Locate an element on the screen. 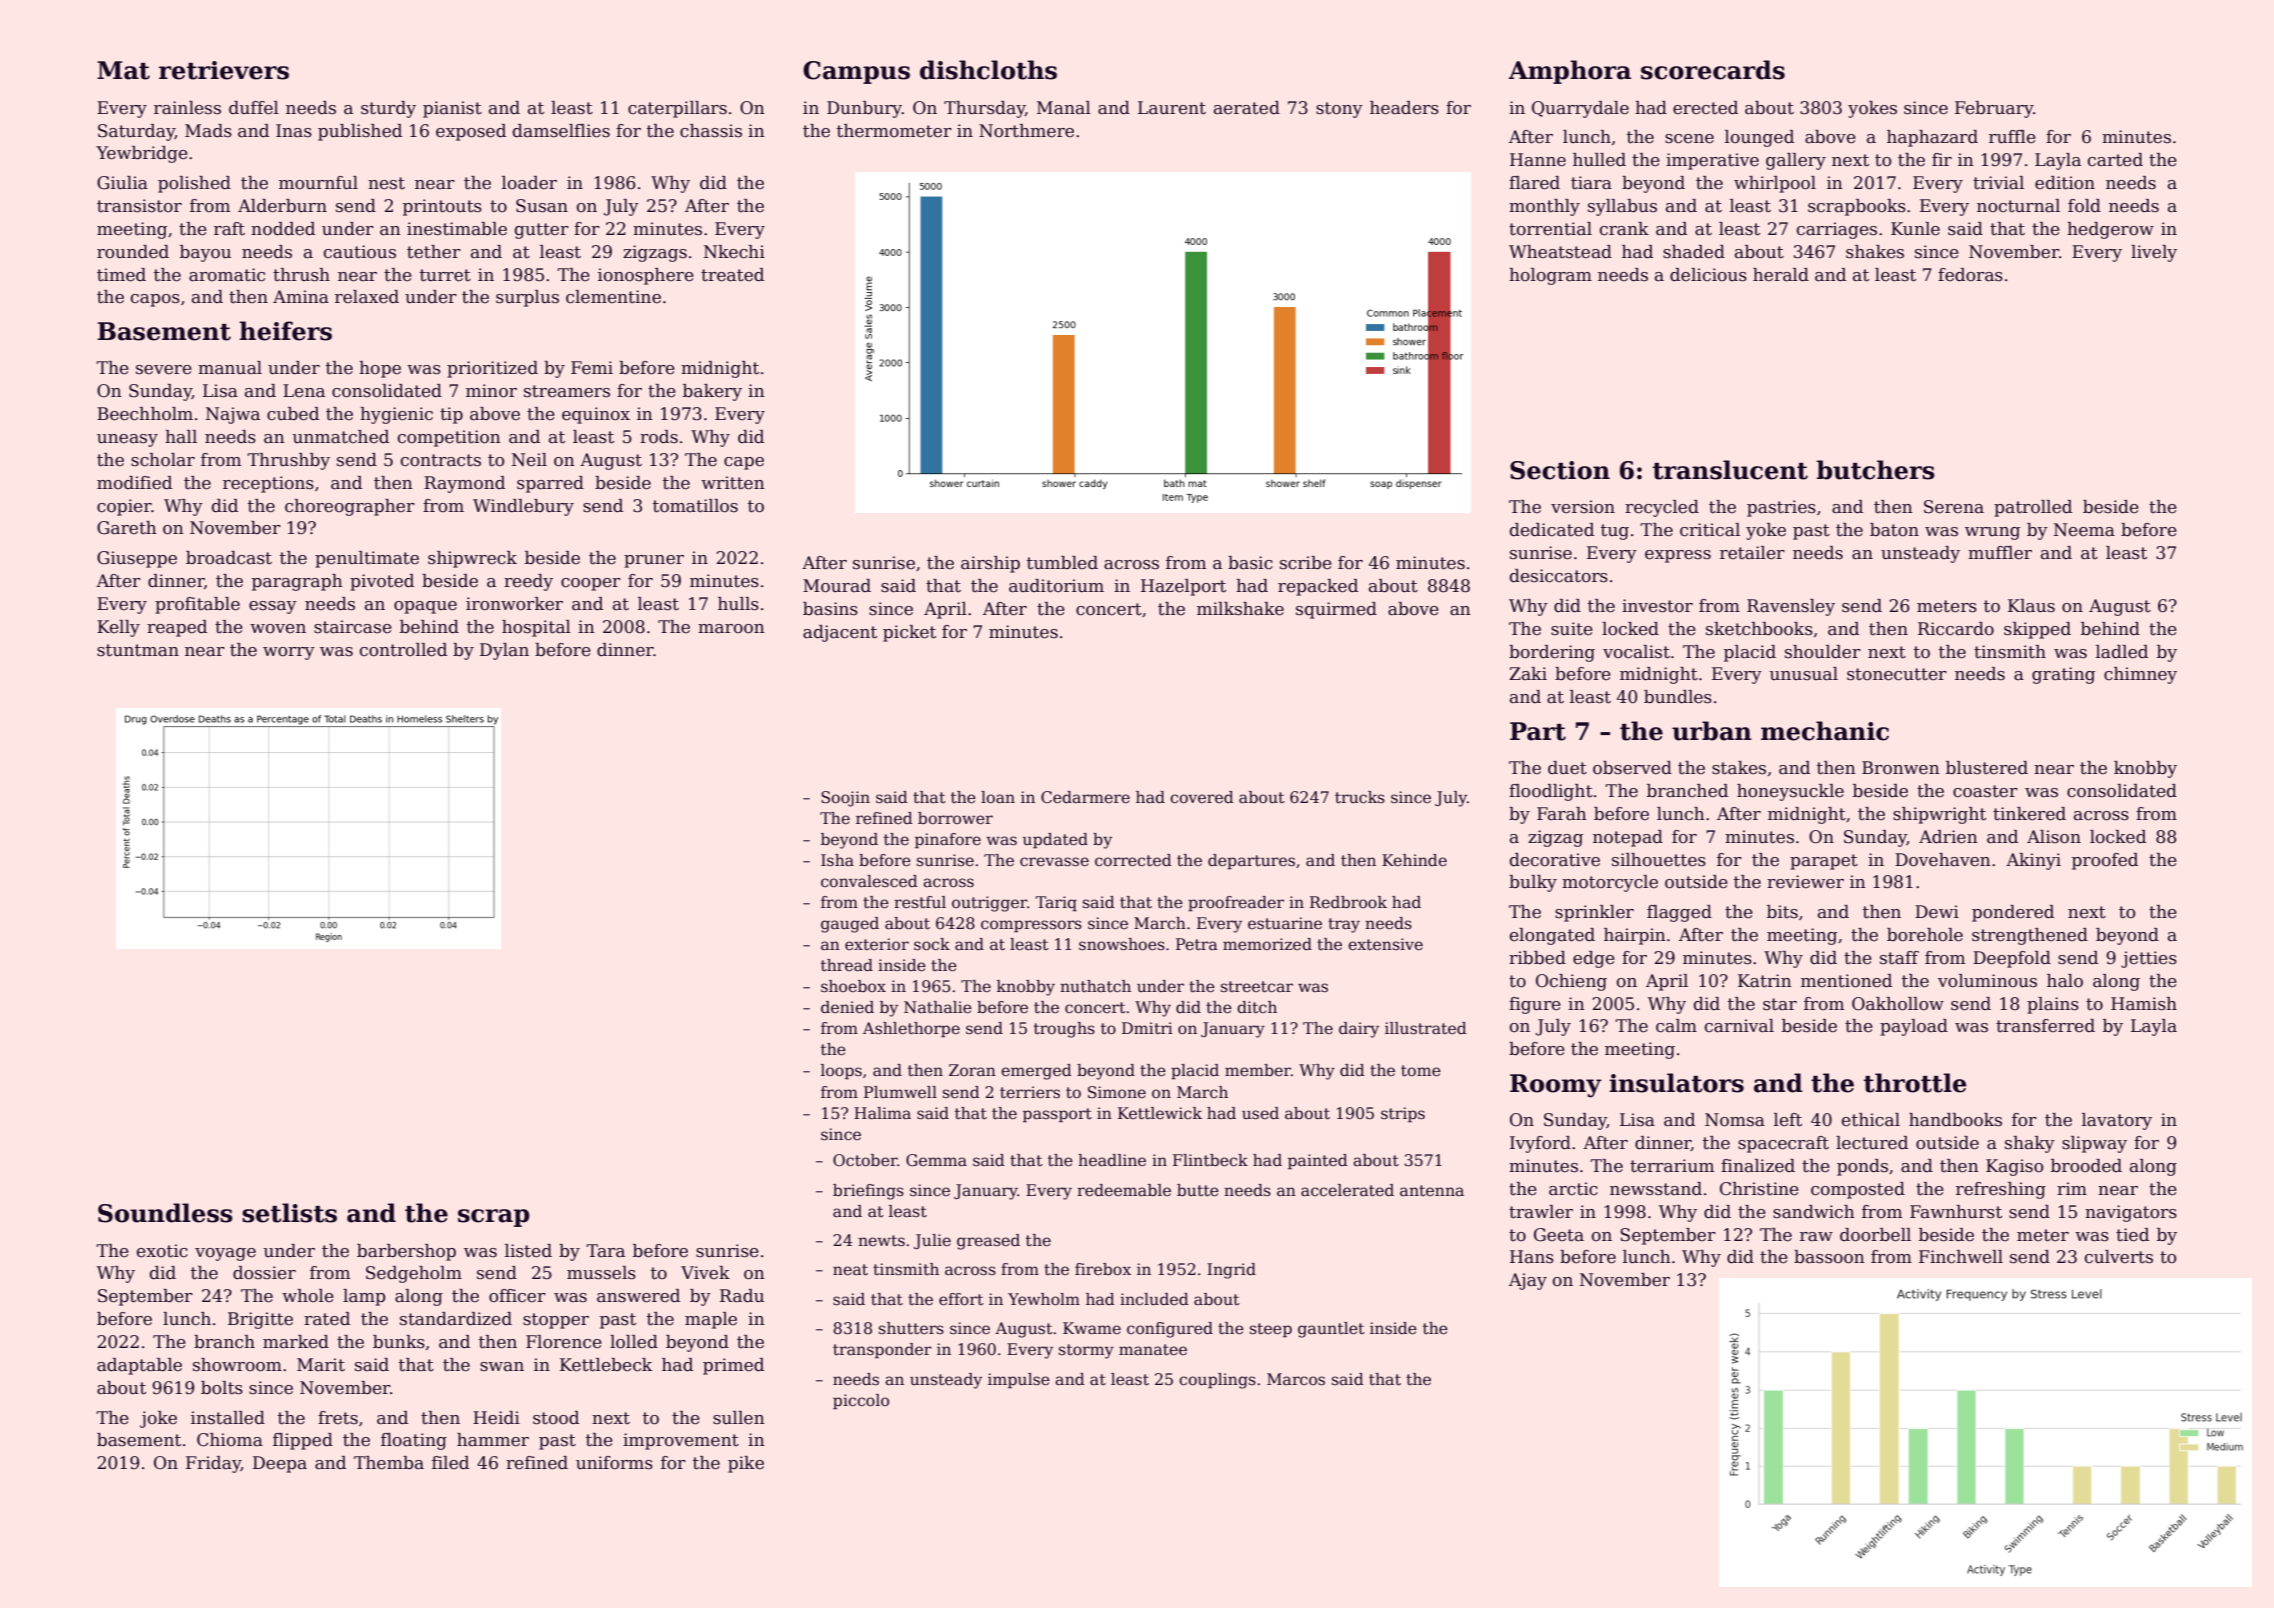 The width and height of the screenshot is (2274, 1608). gauged is located at coordinates (850, 925).
